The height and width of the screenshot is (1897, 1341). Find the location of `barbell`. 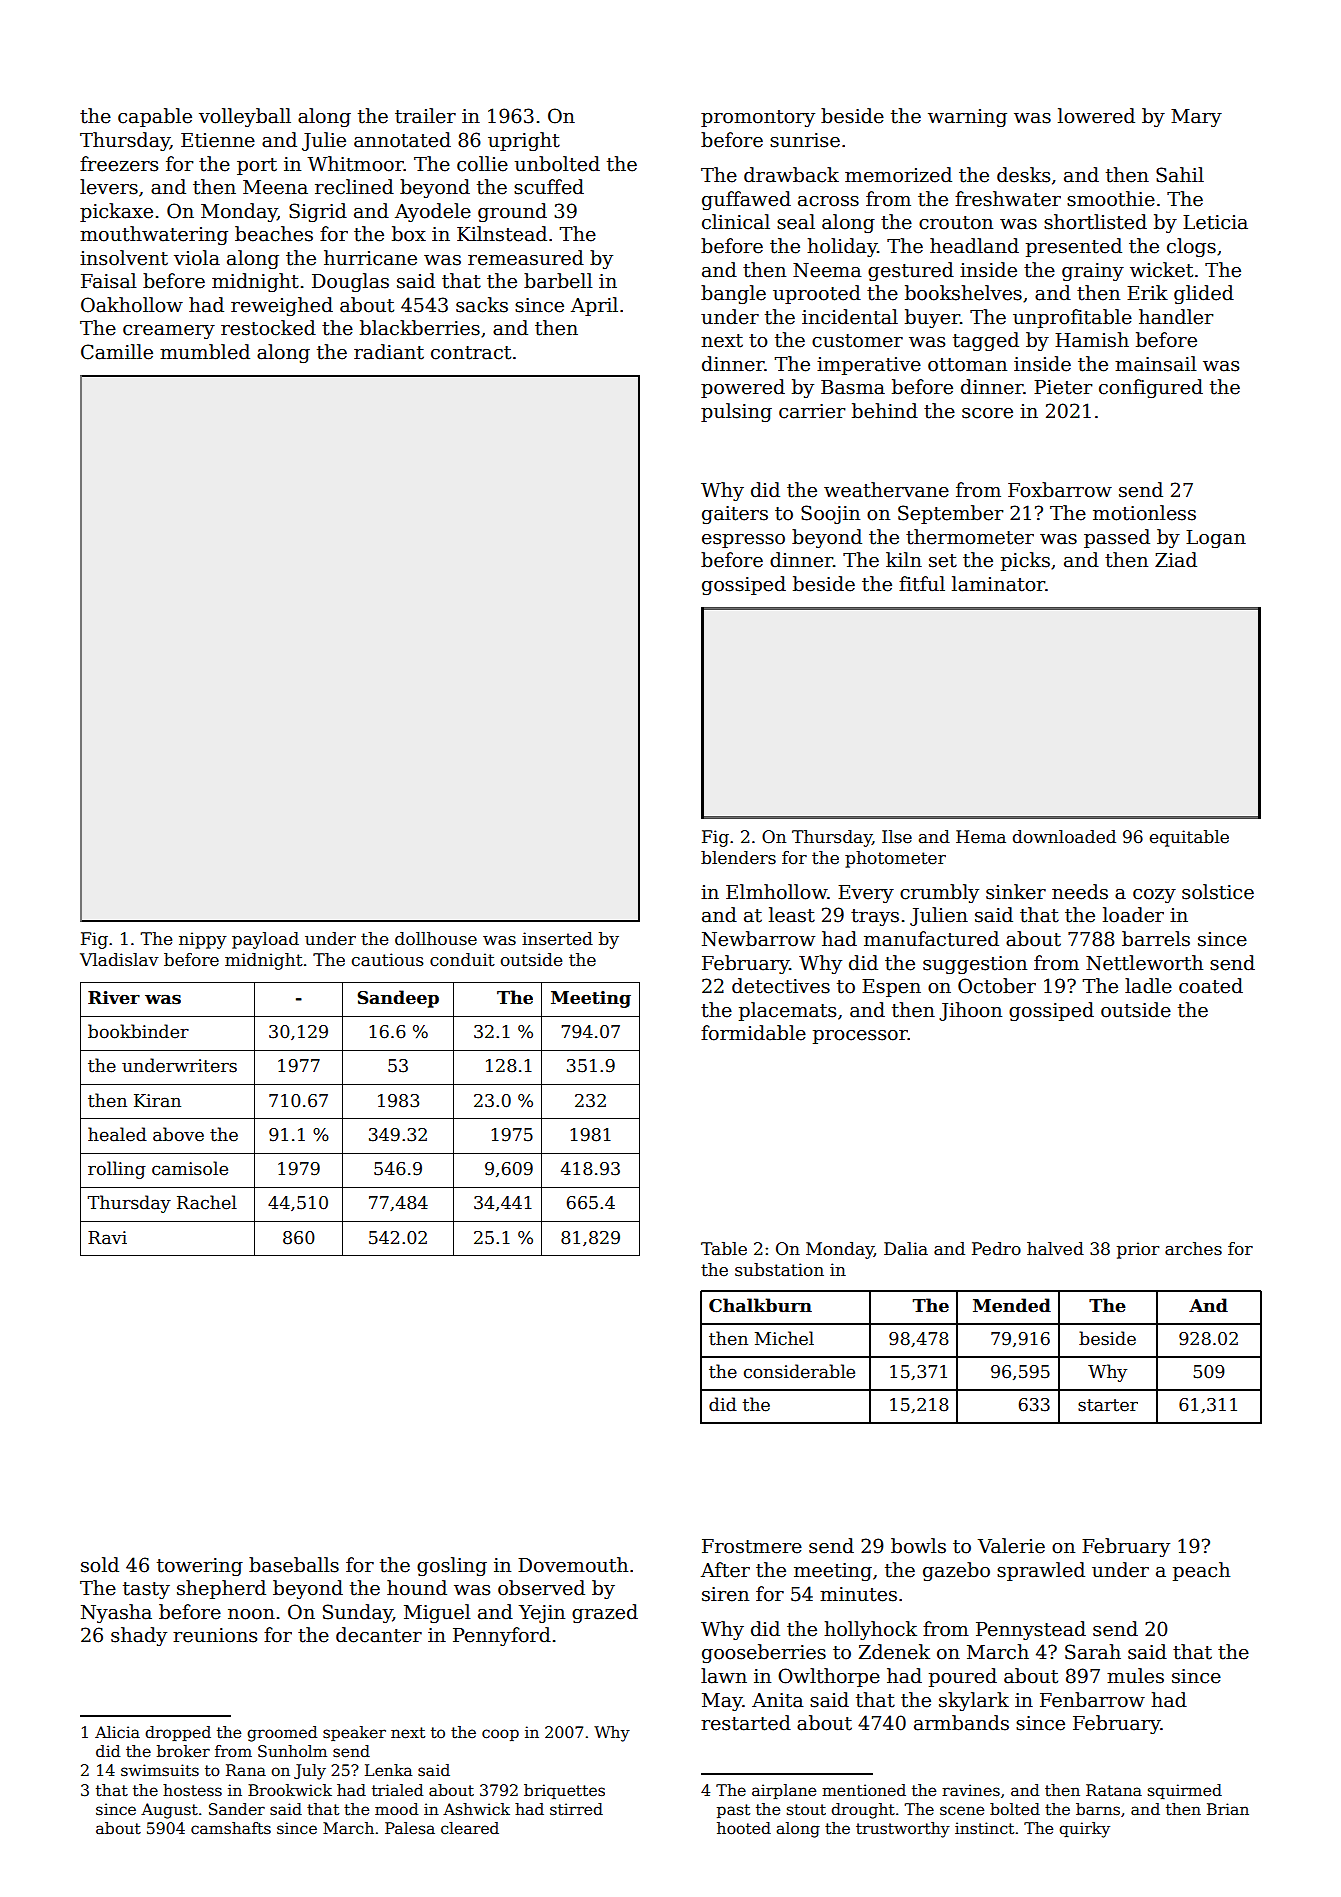

barbell is located at coordinates (558, 281).
